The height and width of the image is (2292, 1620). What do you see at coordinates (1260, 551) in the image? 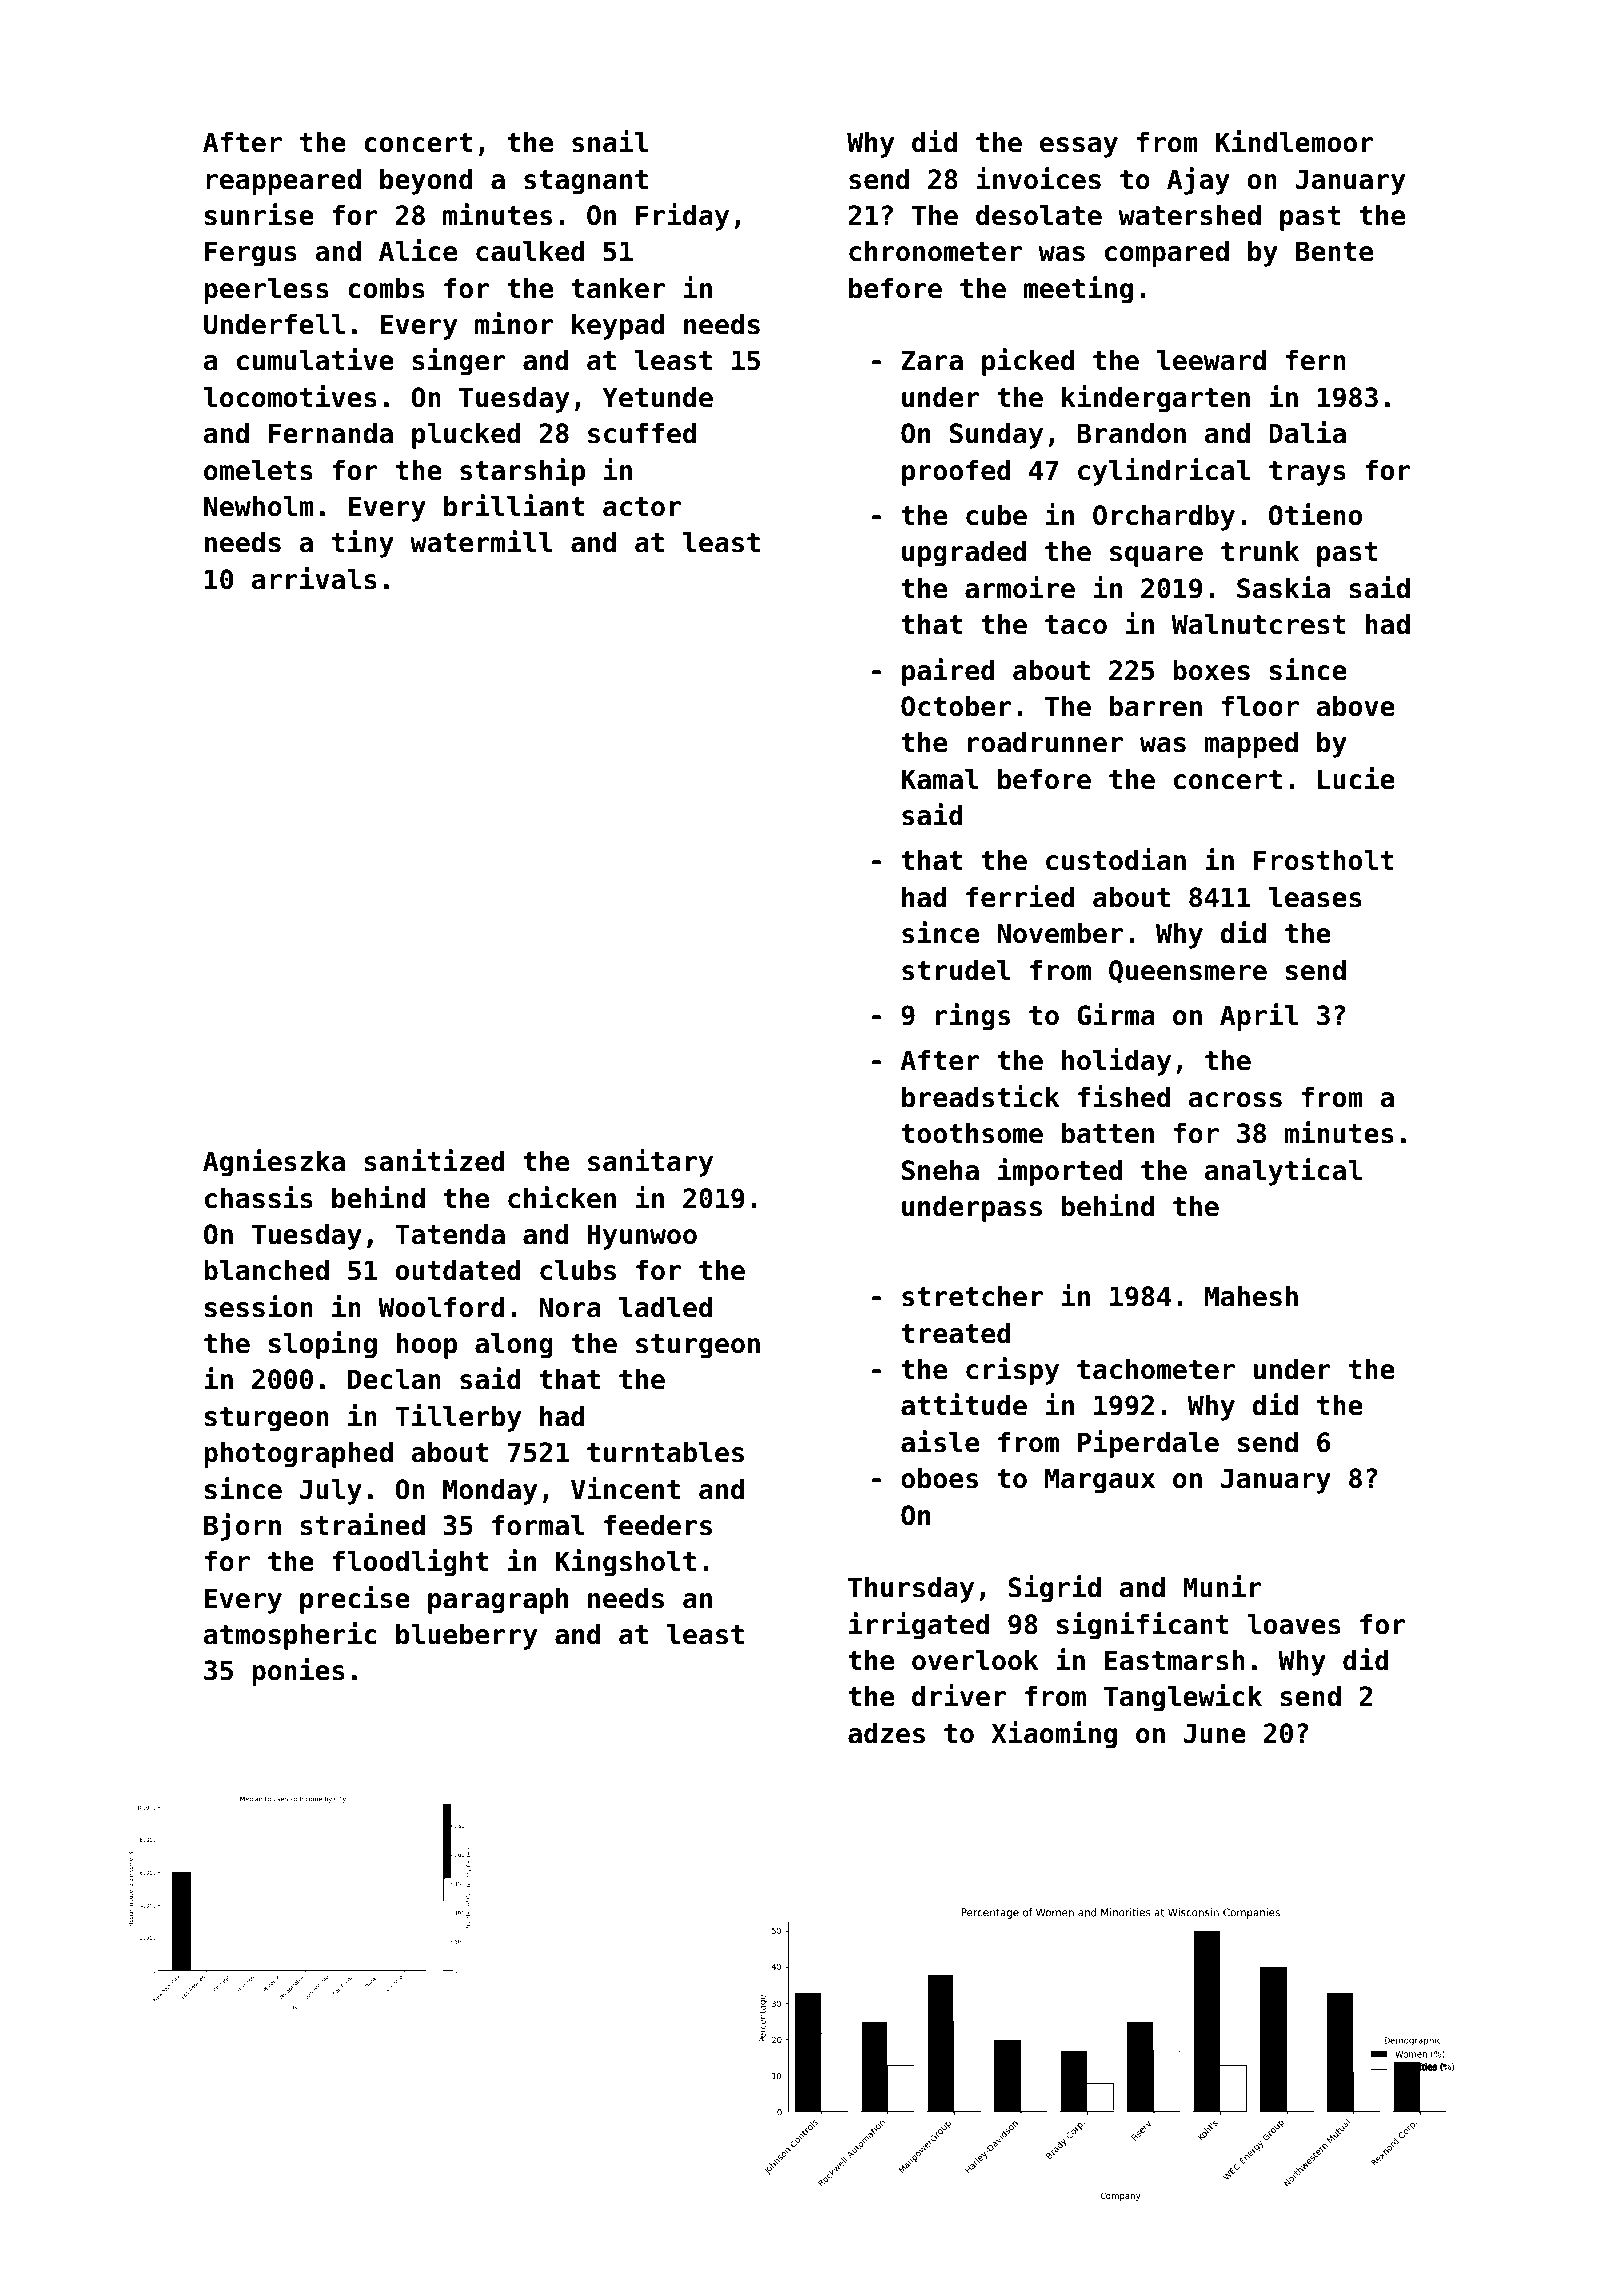
I see `trunk` at bounding box center [1260, 551].
